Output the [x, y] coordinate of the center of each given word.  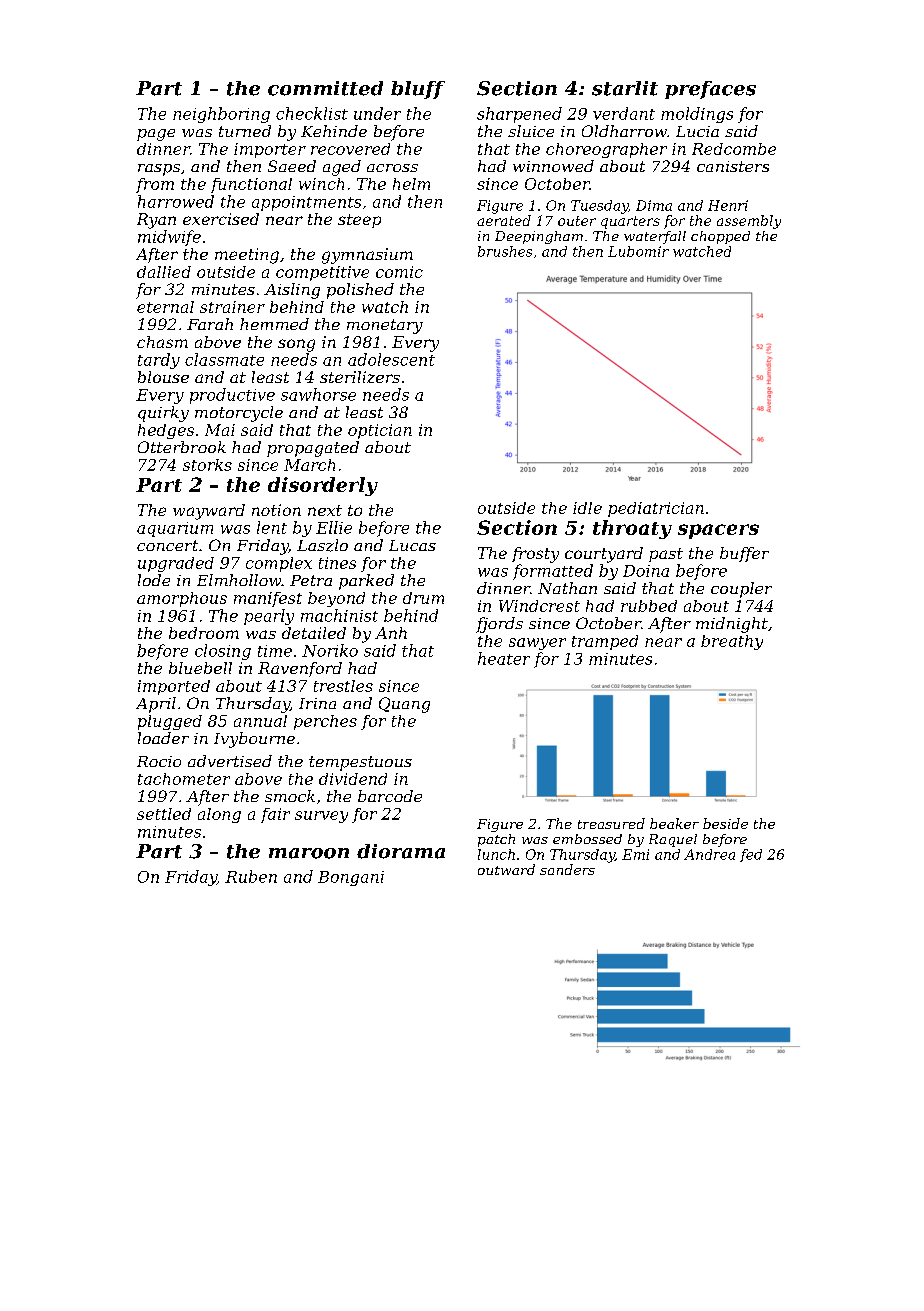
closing [223, 652]
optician [380, 431]
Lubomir [638, 251]
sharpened [519, 115]
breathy [732, 642]
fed [751, 855]
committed [325, 88]
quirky [163, 414]
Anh [391, 633]
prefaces [710, 90]
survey [321, 817]
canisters [733, 166]
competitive [322, 273]
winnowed [553, 166]
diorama [401, 851]
